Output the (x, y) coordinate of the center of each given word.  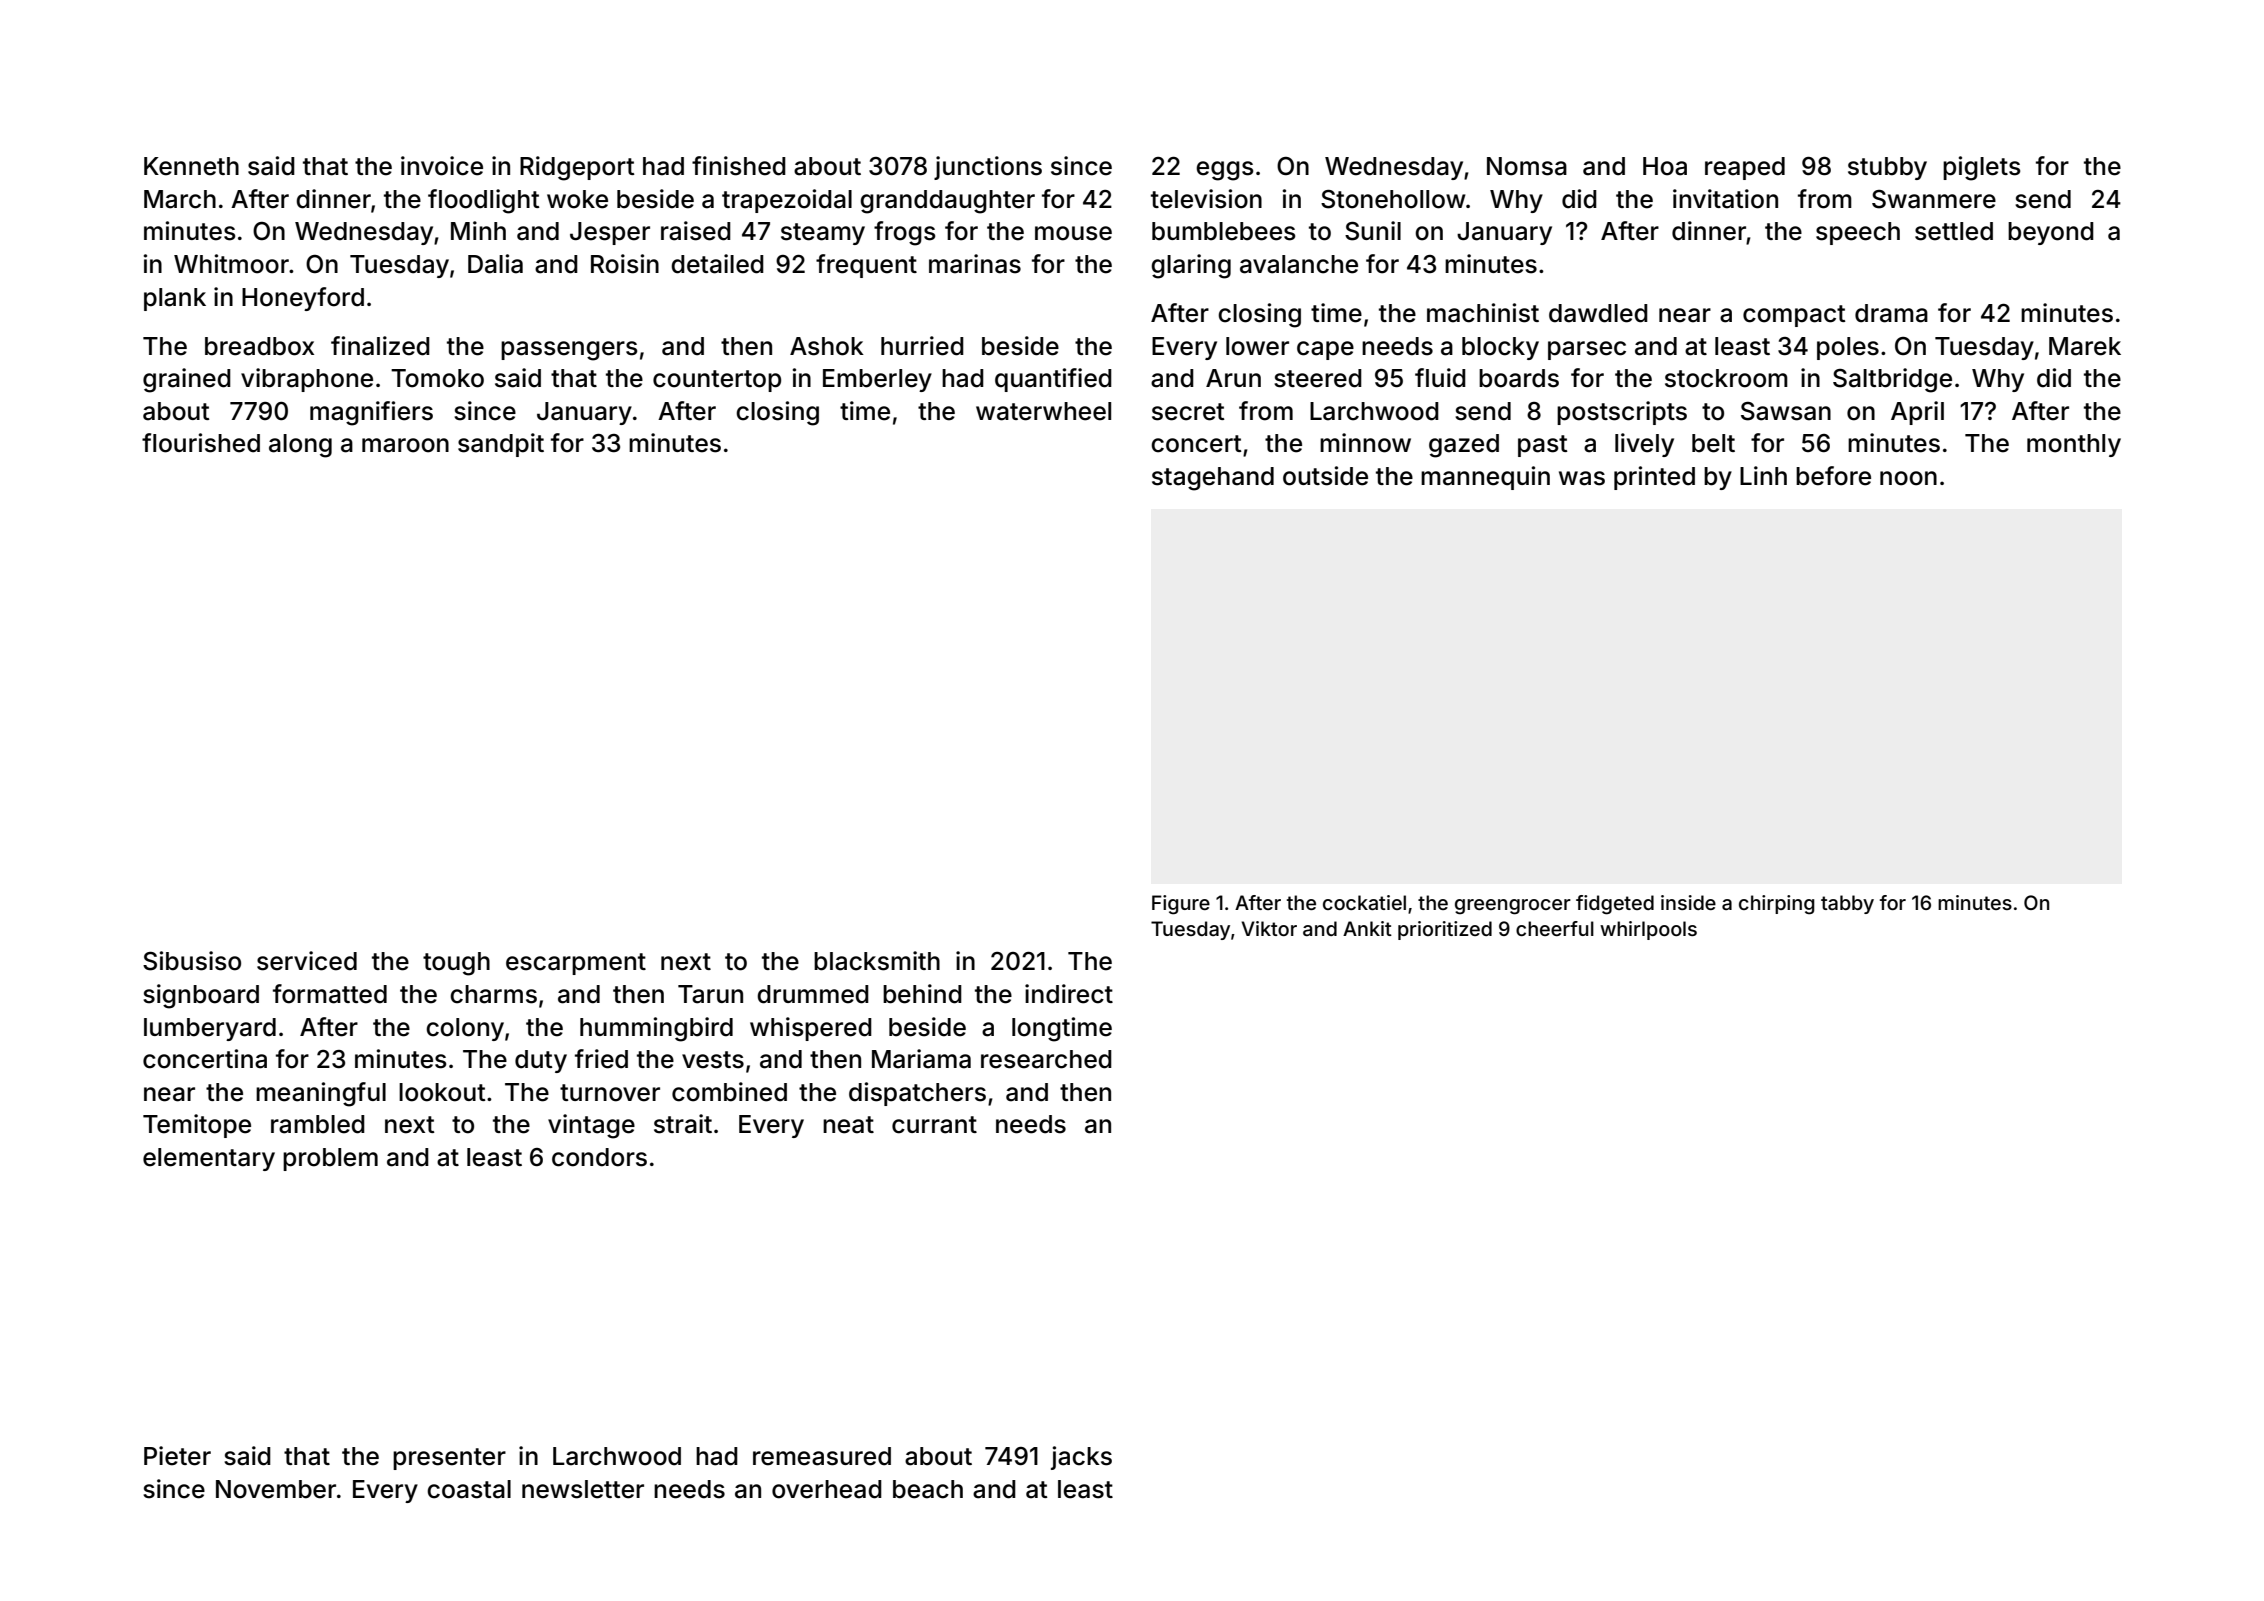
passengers (569, 351)
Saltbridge (1892, 380)
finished (739, 166)
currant (934, 1125)
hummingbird (656, 1029)
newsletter (583, 1489)
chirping (1777, 905)
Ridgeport (577, 168)
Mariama (921, 1059)
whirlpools (1648, 930)
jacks (1081, 1458)
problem (330, 1159)
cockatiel (1364, 902)
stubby (1887, 168)
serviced (307, 961)
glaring (1191, 266)
